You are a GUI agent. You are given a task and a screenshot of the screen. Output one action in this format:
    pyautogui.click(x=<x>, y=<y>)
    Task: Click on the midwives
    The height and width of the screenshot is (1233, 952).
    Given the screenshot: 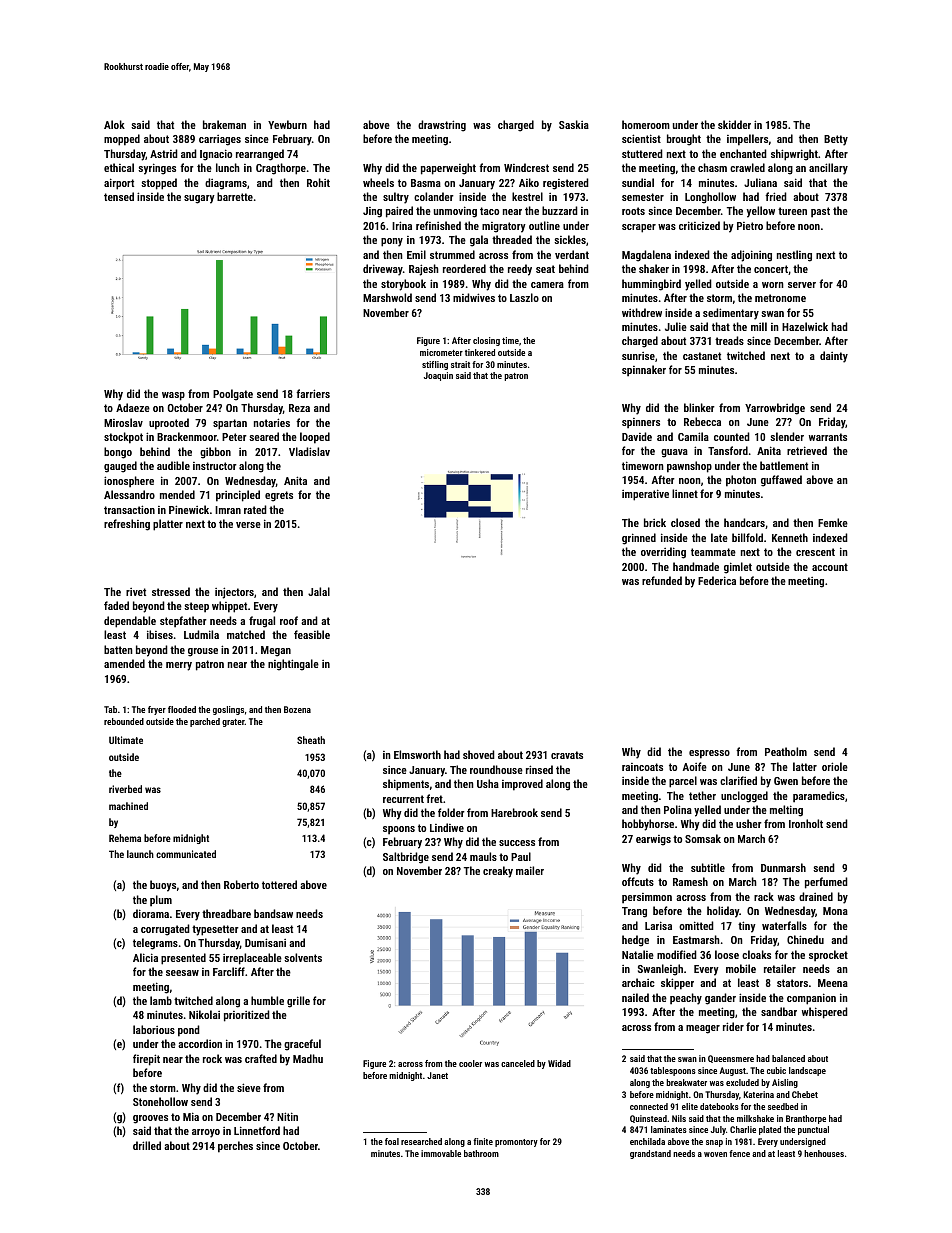 What is the action you would take?
    pyautogui.click(x=474, y=297)
